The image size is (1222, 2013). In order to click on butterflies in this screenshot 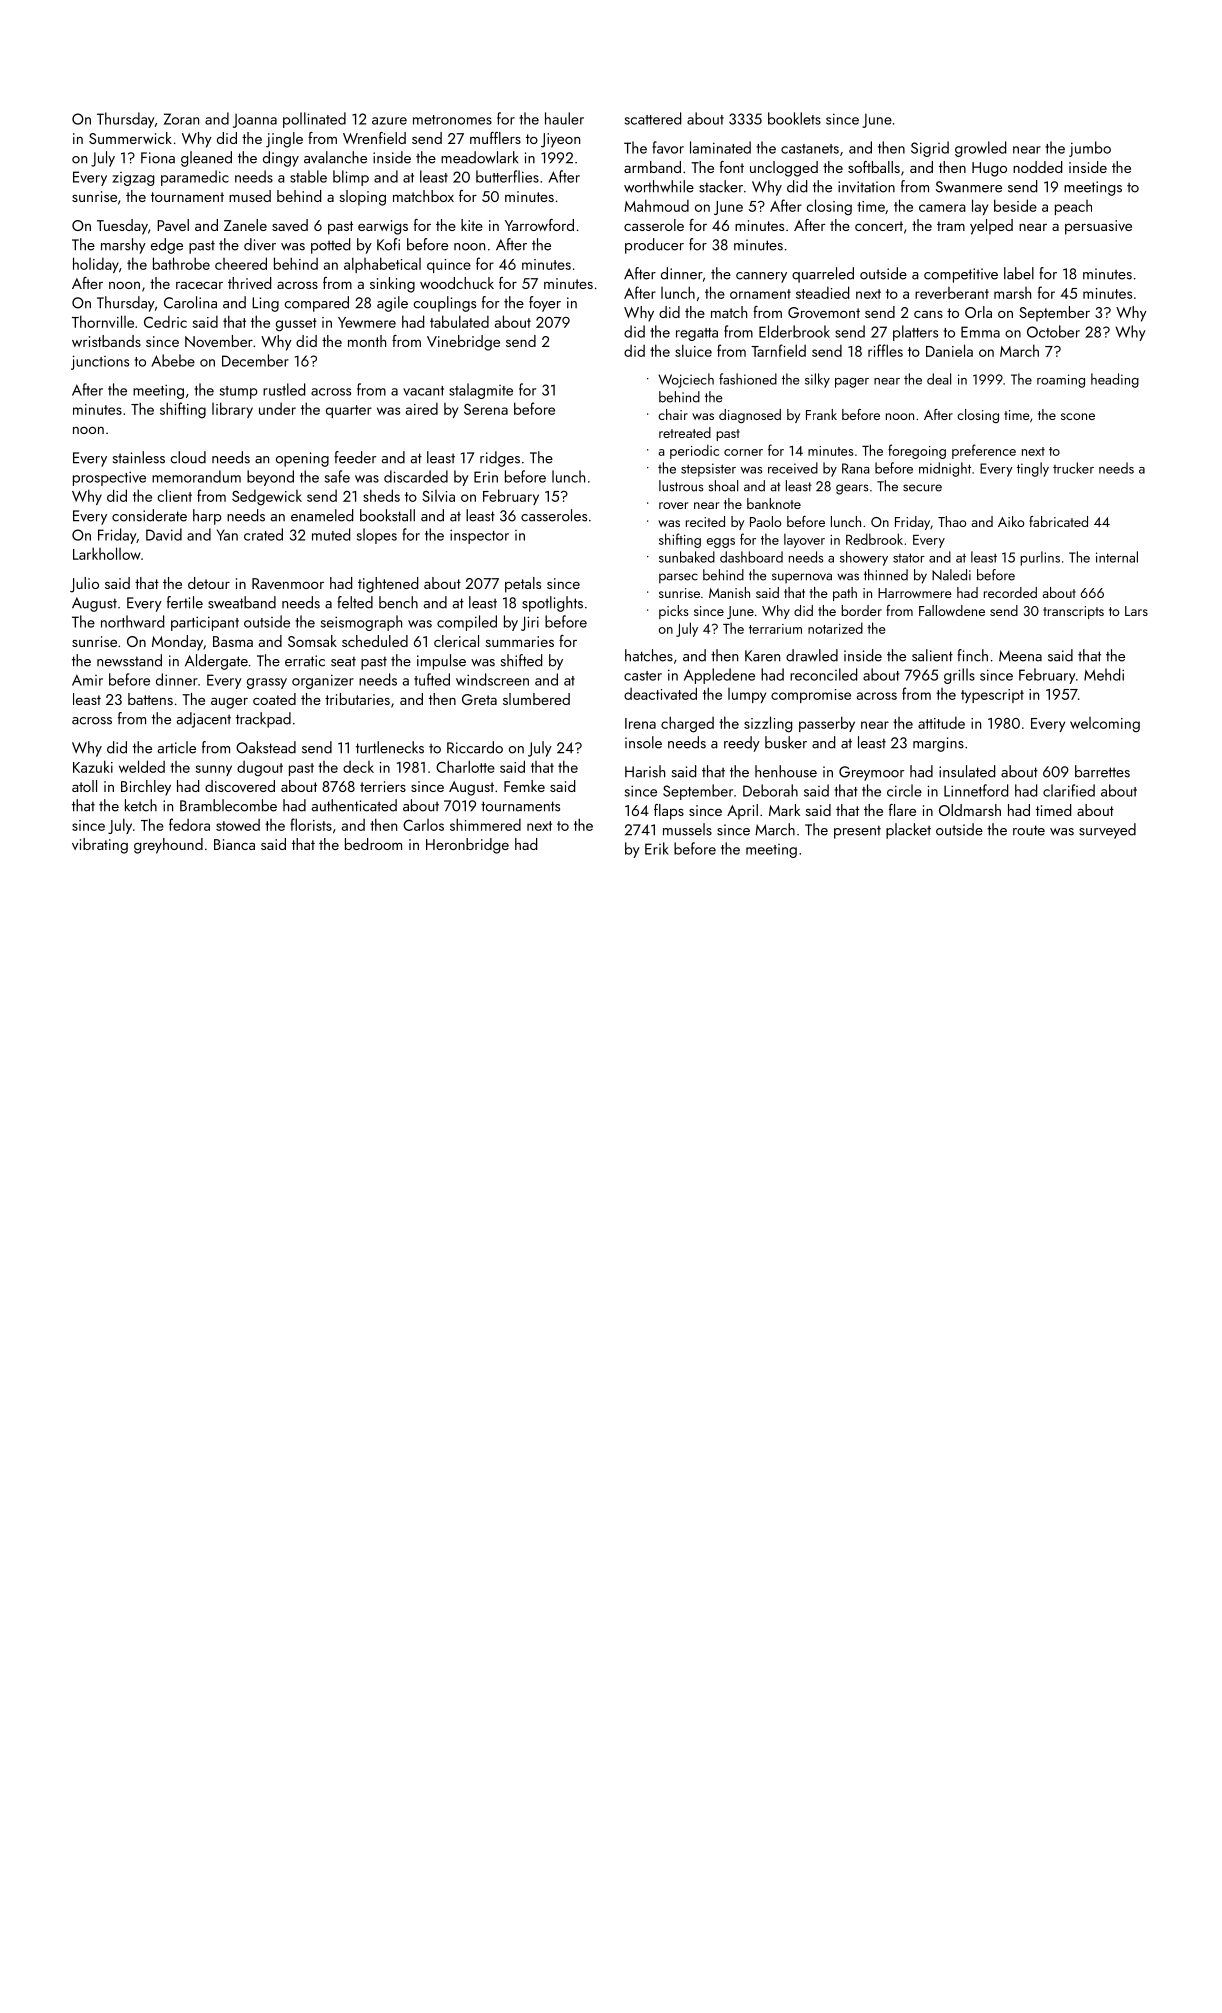, I will do `click(507, 176)`.
